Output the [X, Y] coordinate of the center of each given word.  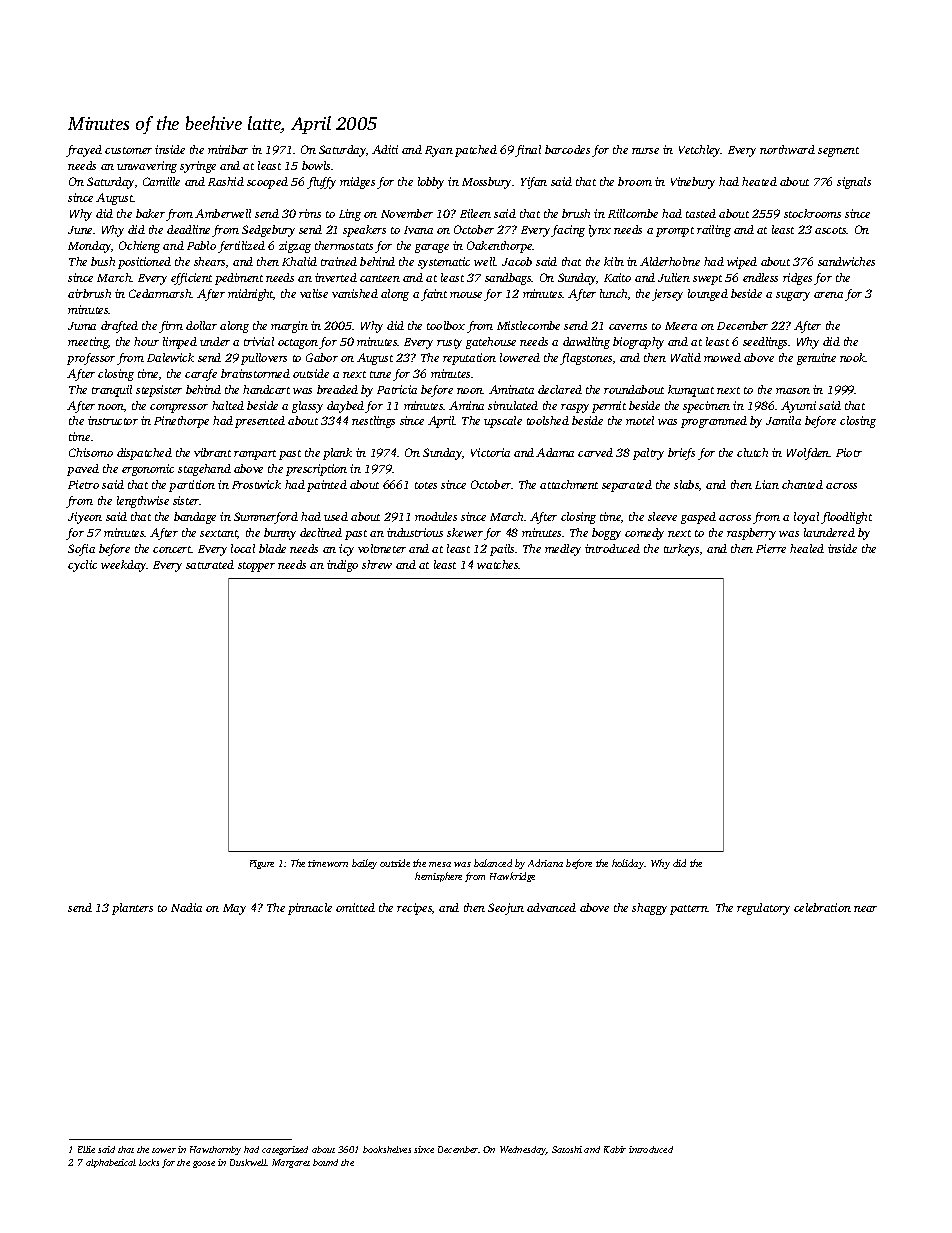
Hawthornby [215, 1150]
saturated [210, 564]
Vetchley [700, 151]
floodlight [846, 518]
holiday [628, 864]
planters [132, 909]
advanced [551, 907]
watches [498, 564]
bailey [364, 864]
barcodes [567, 149]
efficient [191, 279]
